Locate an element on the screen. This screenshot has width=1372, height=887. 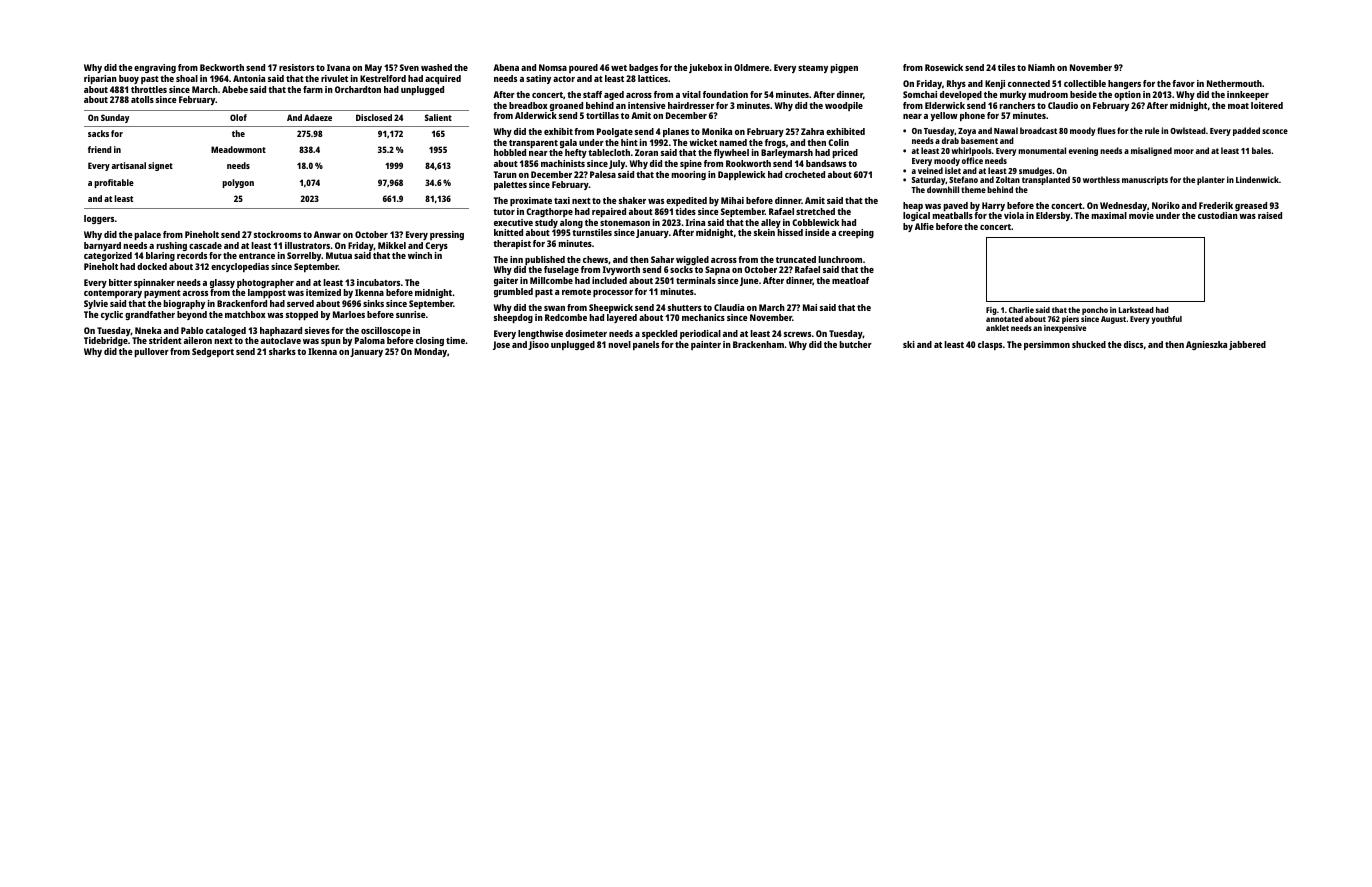
throttles is located at coordinates (149, 89).
